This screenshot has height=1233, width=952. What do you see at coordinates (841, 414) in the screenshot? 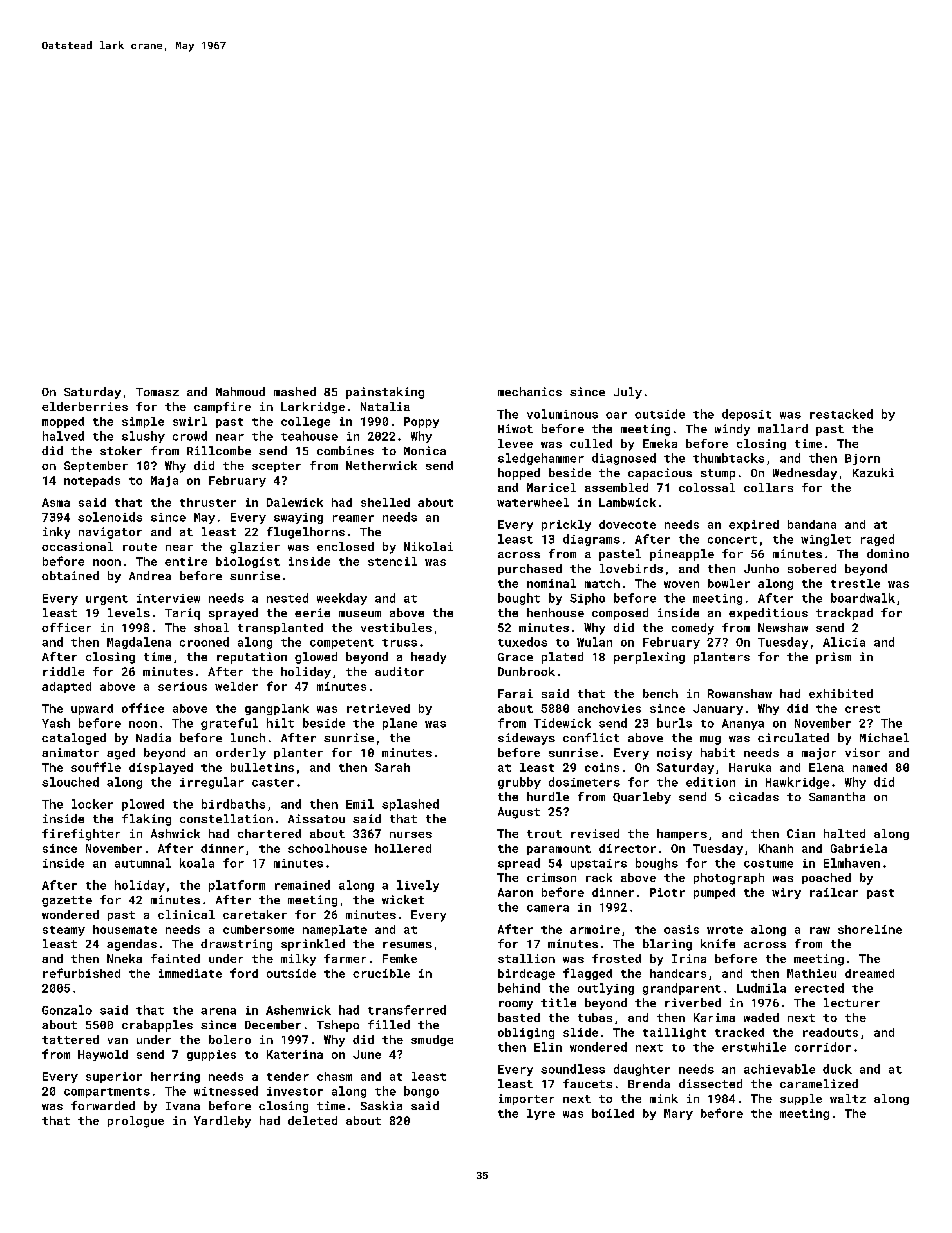
I see `restacked` at bounding box center [841, 414].
